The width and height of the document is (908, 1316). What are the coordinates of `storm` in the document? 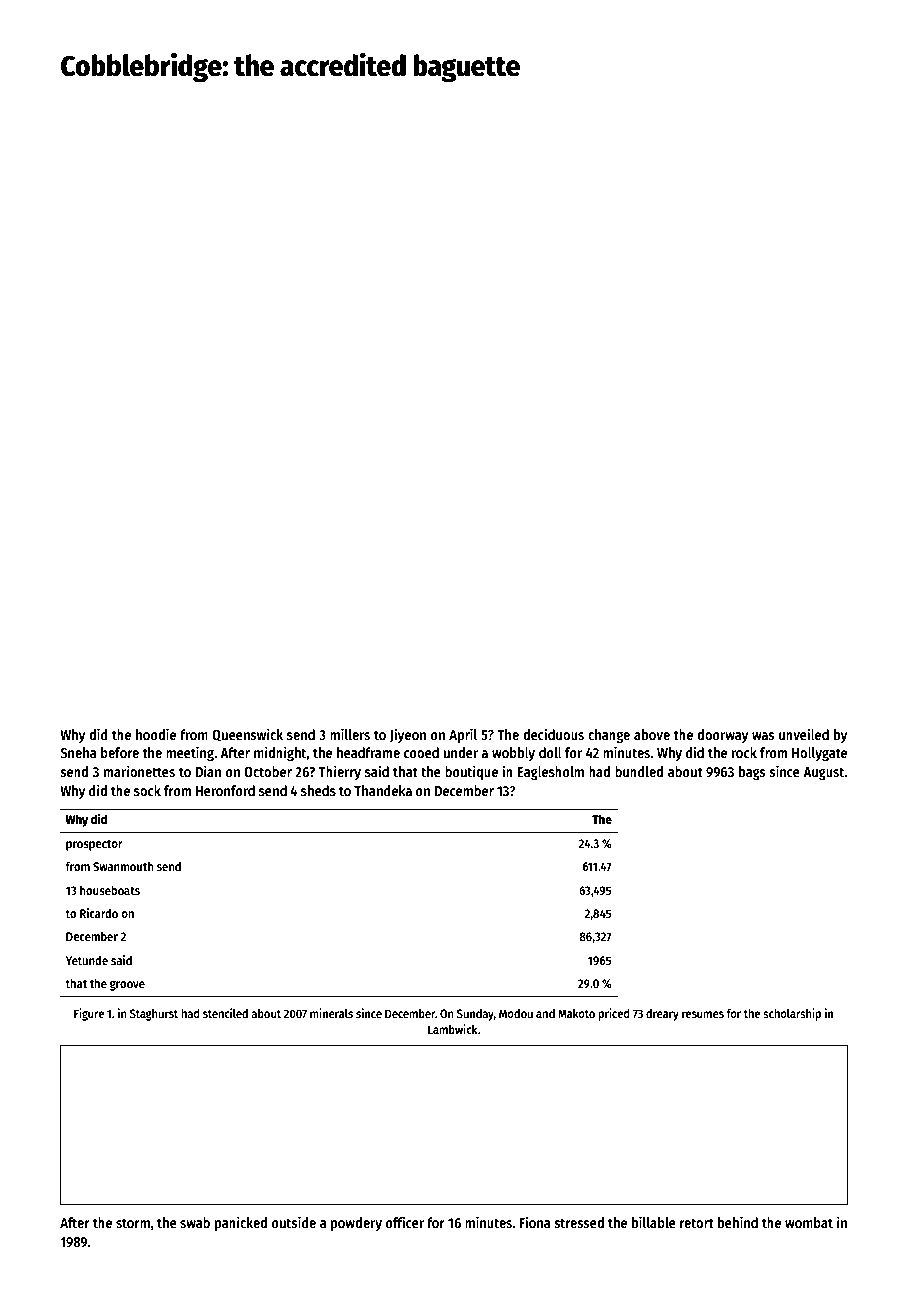 It's located at (133, 1223).
